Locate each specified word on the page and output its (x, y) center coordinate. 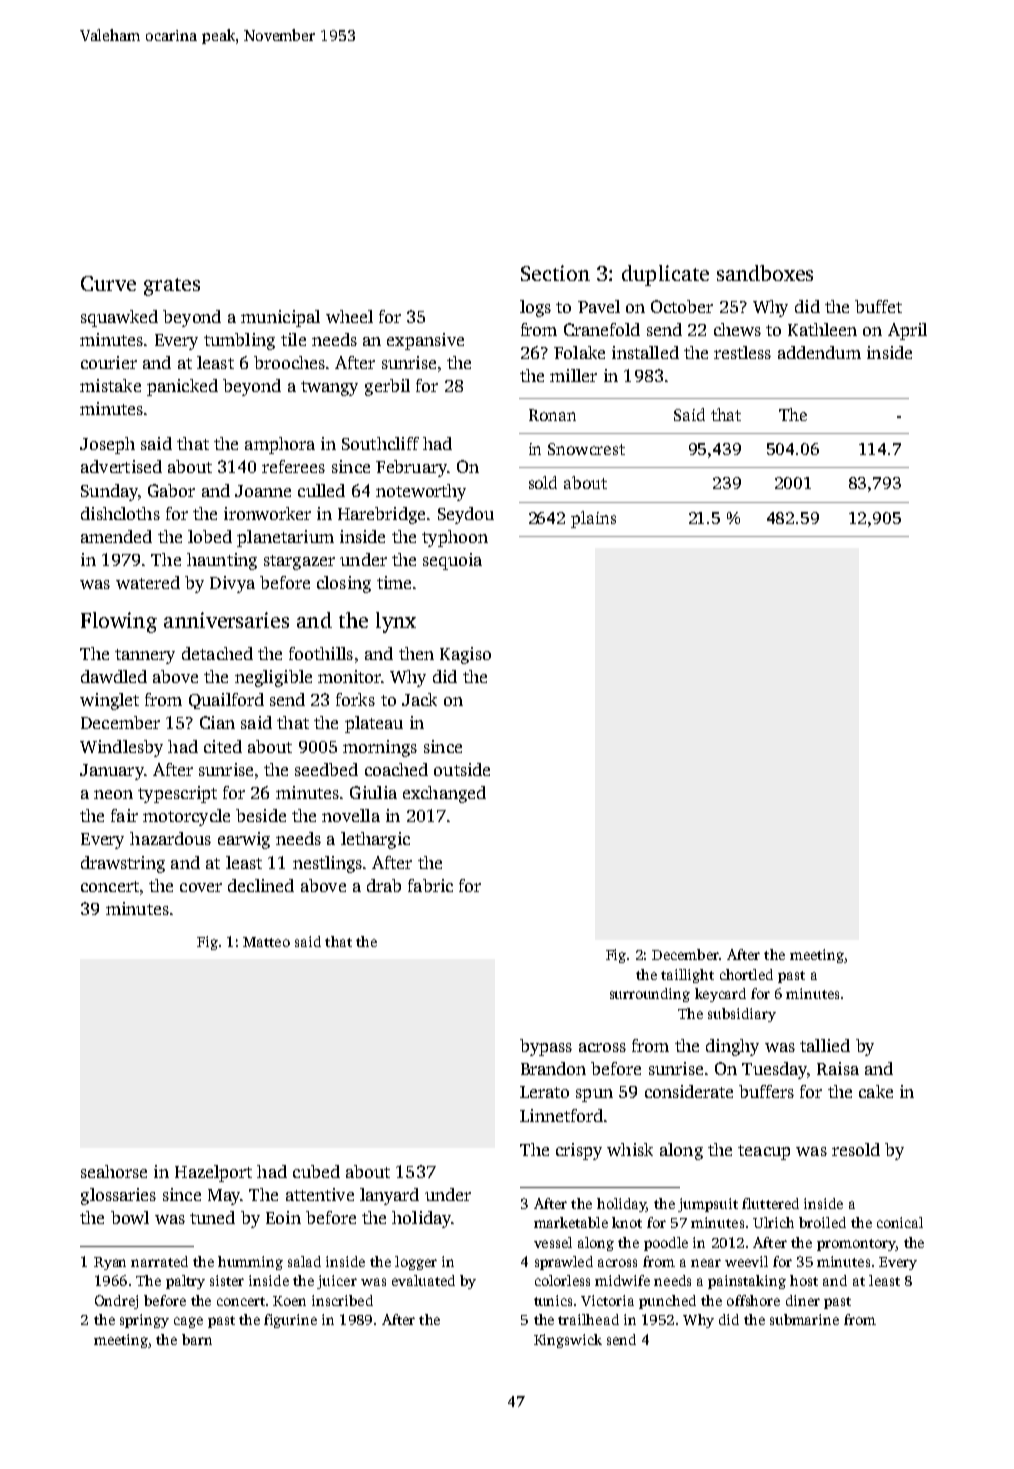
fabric (430, 885)
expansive (425, 341)
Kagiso (465, 655)
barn (197, 1339)
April (907, 331)
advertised (121, 466)
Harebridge (381, 515)
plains (593, 519)
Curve (108, 283)
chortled (746, 974)
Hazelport (213, 1173)
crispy (579, 1151)
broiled (822, 1222)
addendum (819, 352)
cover (201, 887)
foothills (321, 653)
